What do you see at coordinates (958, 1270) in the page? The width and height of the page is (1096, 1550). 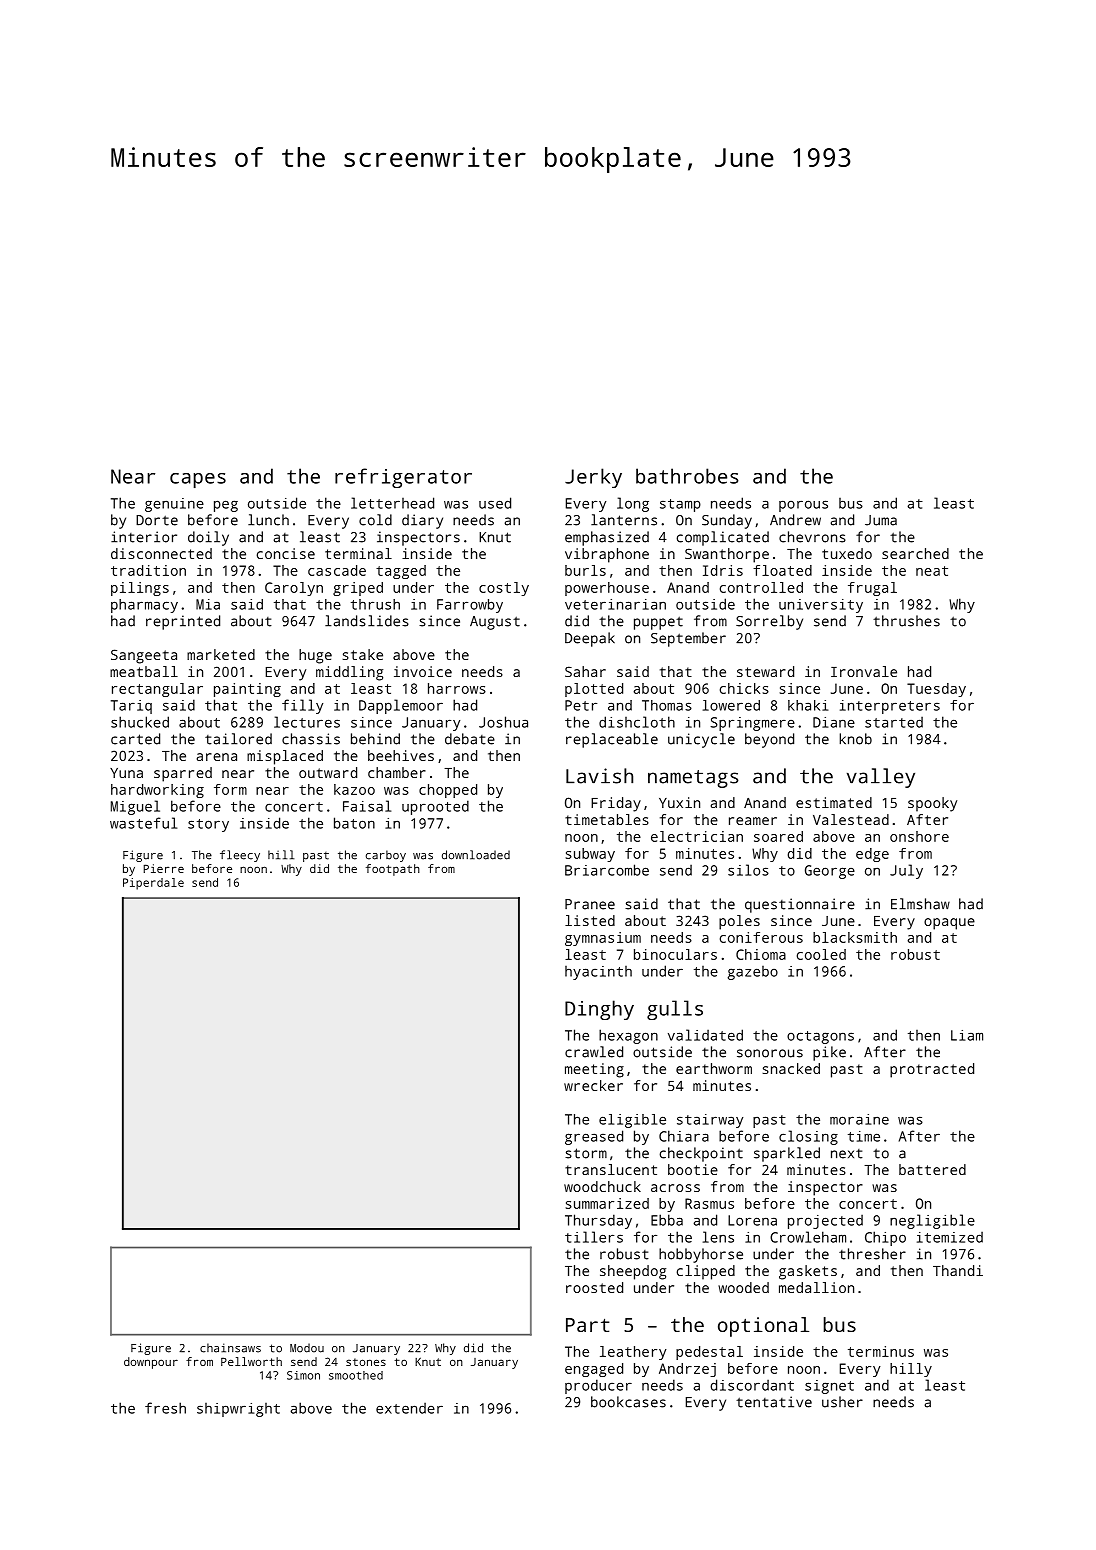 I see `Thandi` at bounding box center [958, 1270].
